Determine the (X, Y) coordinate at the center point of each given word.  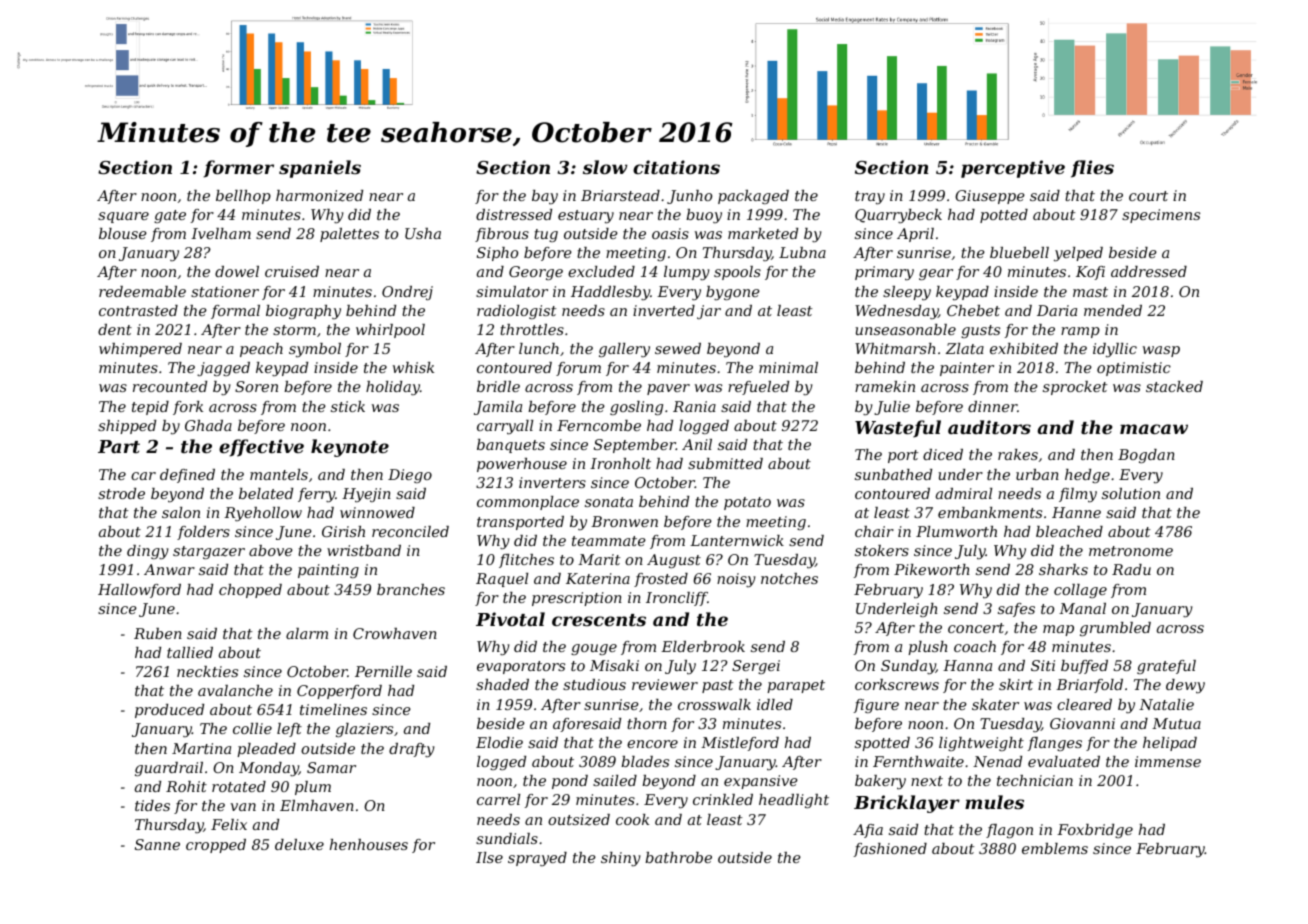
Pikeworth (932, 569)
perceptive (1013, 169)
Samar (331, 767)
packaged (753, 197)
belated (266, 493)
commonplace (528, 503)
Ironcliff (677, 599)
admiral (964, 493)
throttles (532, 329)
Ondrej (407, 293)
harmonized (319, 196)
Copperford (339, 692)
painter (967, 369)
